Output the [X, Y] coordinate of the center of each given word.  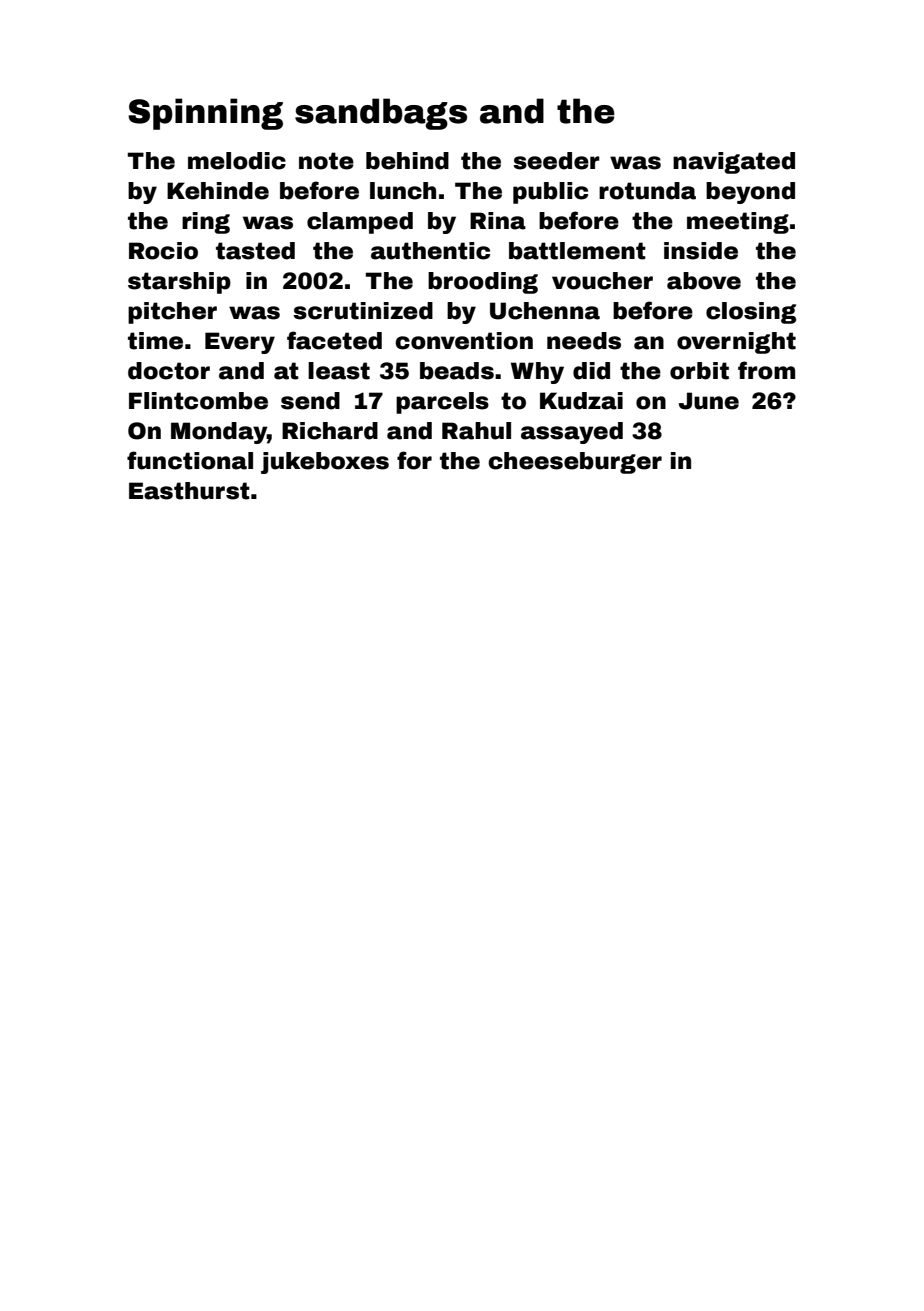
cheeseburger [575, 463]
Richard [330, 431]
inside [701, 251]
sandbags [381, 114]
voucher [602, 281]
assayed [572, 433]
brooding [483, 283]
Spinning [205, 114]
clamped [360, 223]
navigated [734, 163]
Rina [498, 221]
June [709, 401]
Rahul [476, 431]
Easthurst [189, 491]
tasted [255, 251]
